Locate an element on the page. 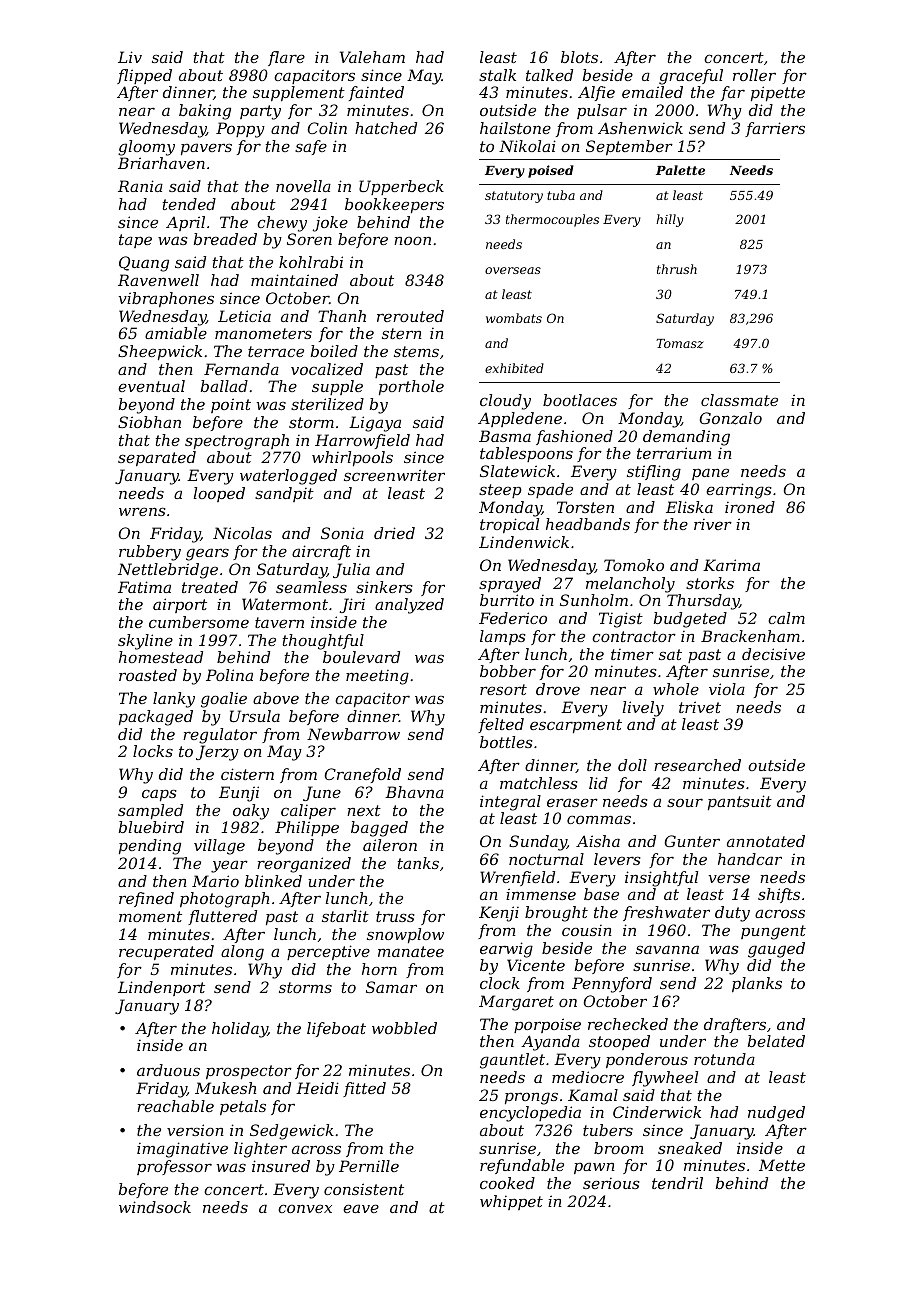 The width and height of the page is (924, 1308). eave is located at coordinates (361, 1208).
